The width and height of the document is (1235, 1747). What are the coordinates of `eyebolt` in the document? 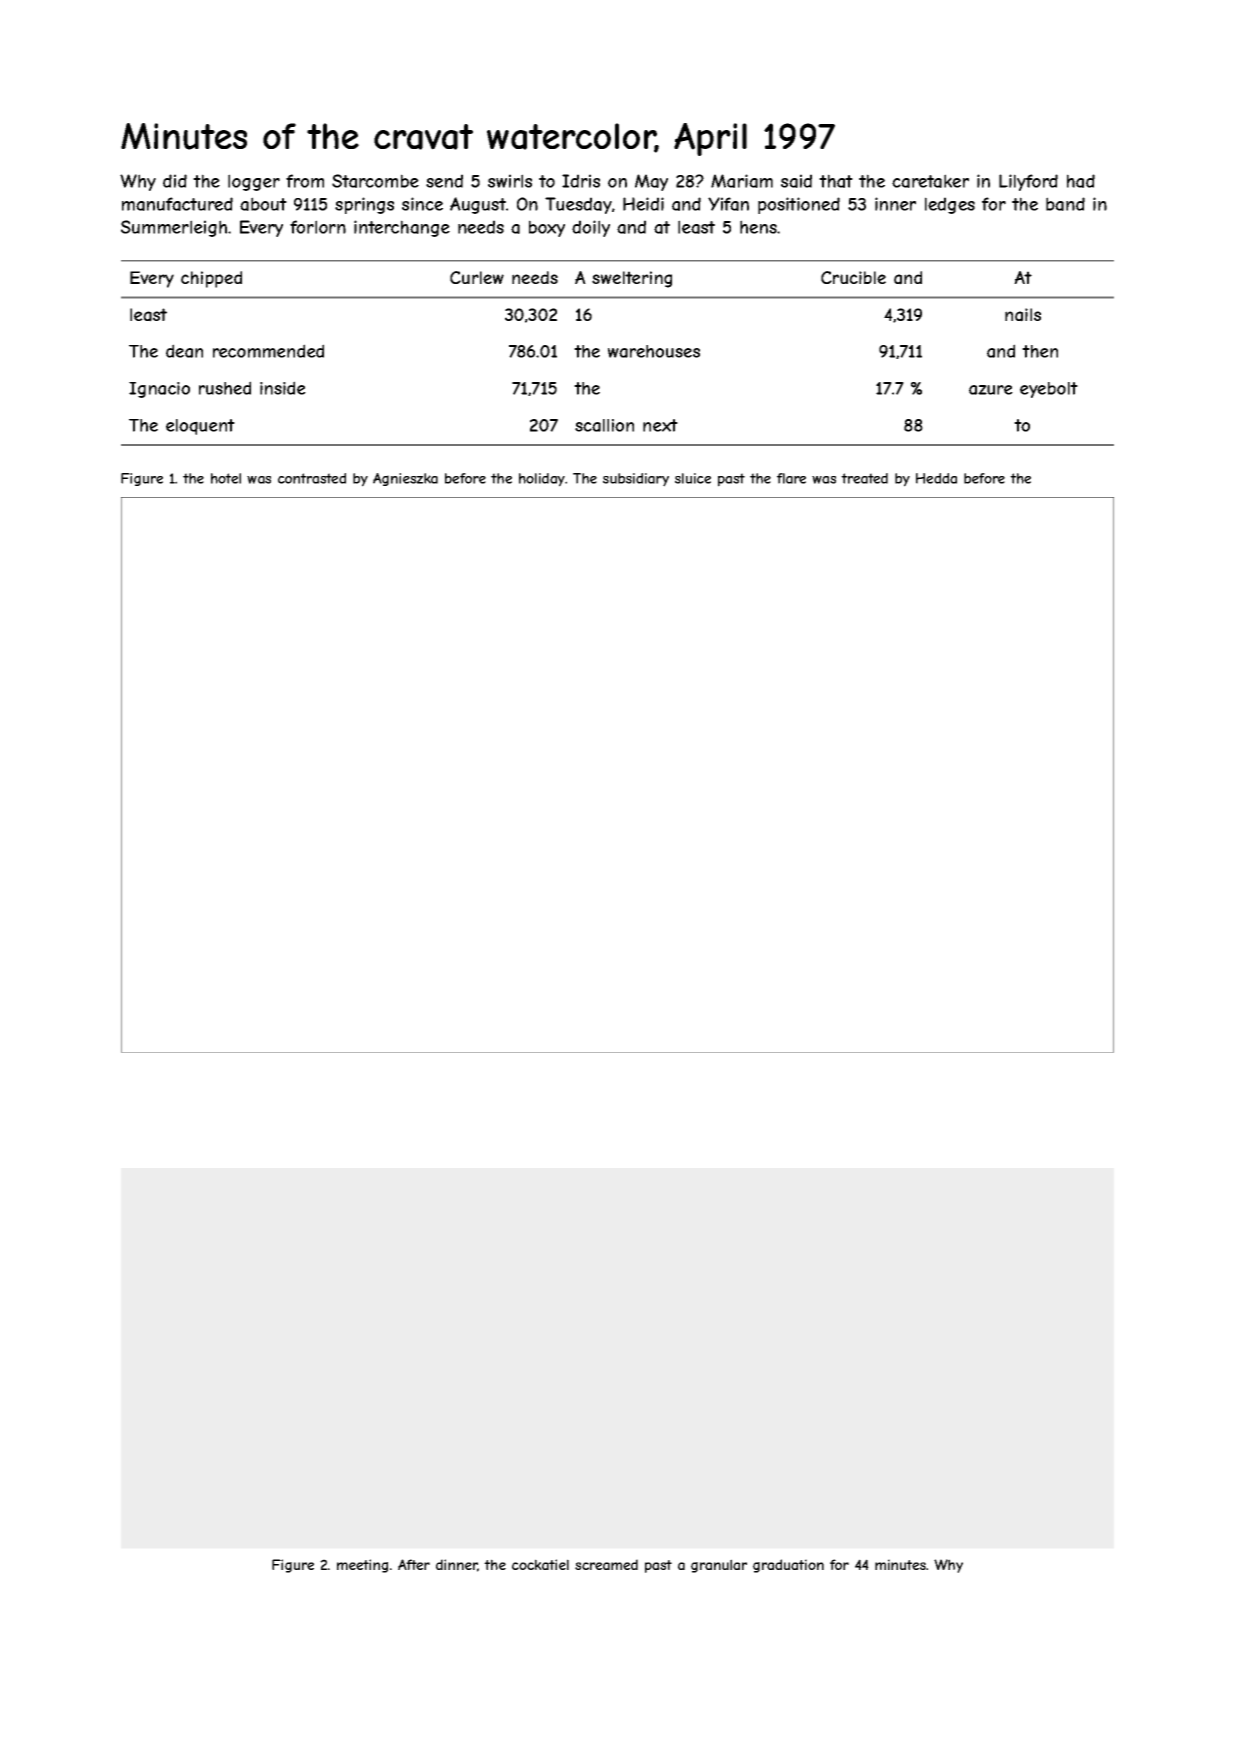 It's located at (1049, 390).
